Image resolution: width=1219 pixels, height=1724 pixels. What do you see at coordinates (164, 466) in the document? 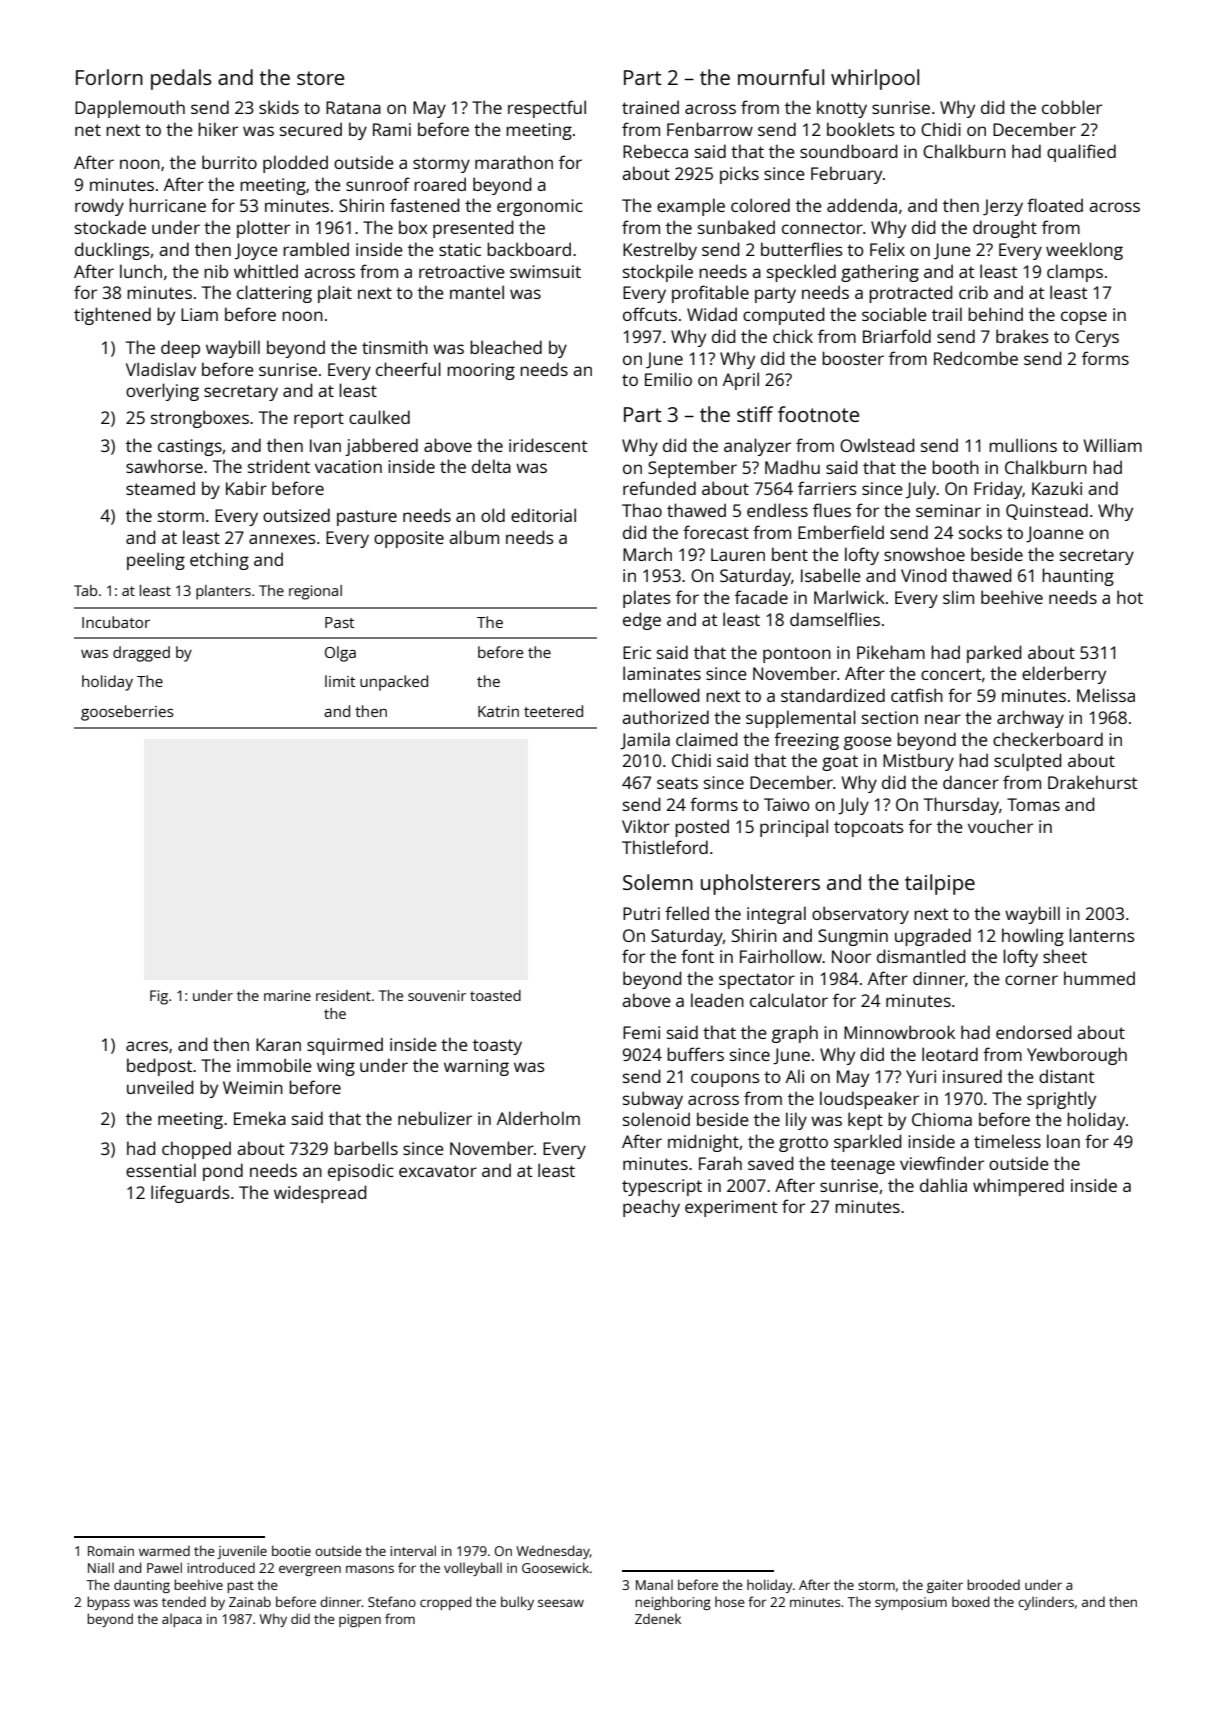
I see `sawhorse` at bounding box center [164, 466].
